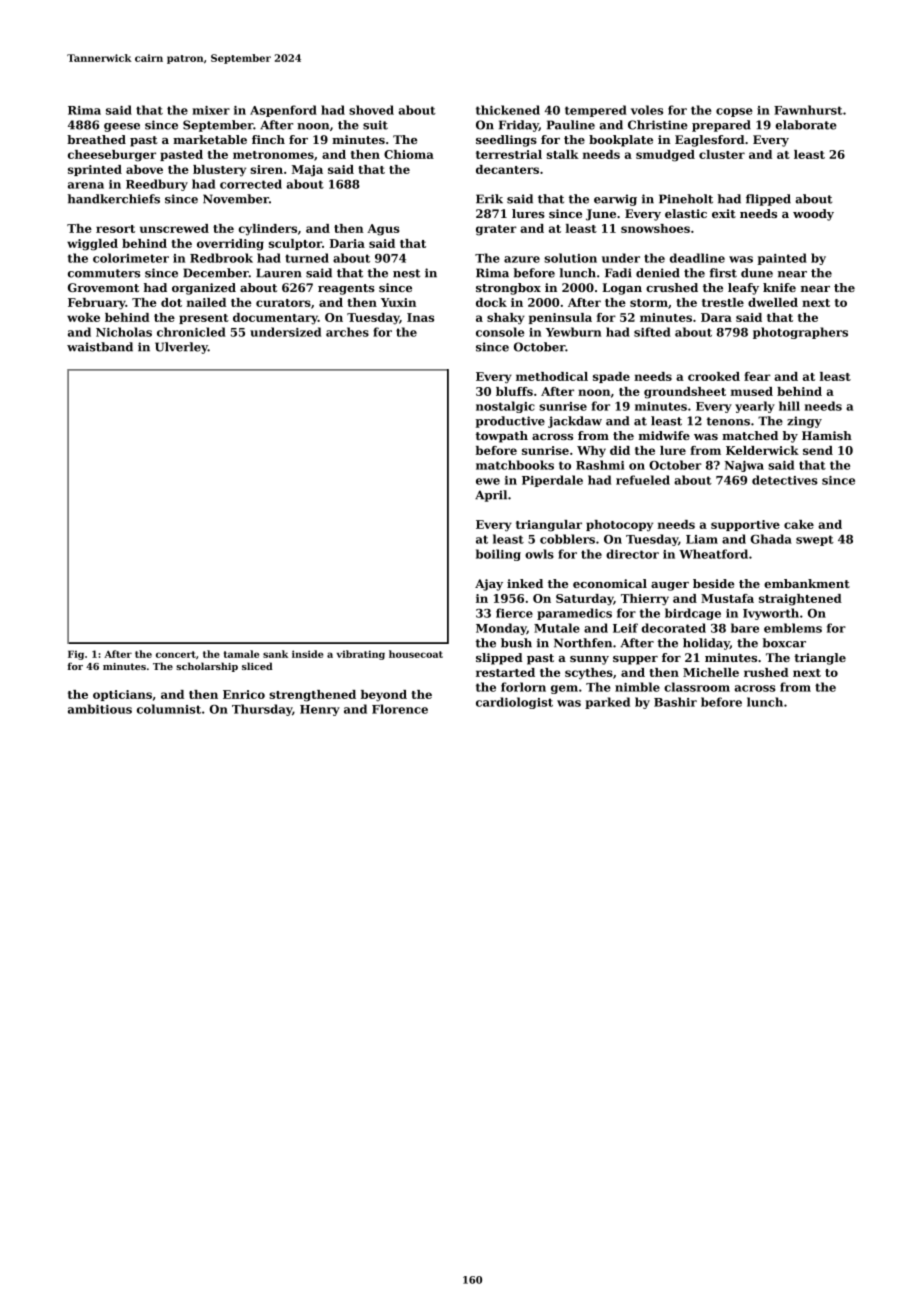 Image resolution: width=924 pixels, height=1308 pixels. Describe the element at coordinates (169, 709) in the page. I see `columnist` at that location.
